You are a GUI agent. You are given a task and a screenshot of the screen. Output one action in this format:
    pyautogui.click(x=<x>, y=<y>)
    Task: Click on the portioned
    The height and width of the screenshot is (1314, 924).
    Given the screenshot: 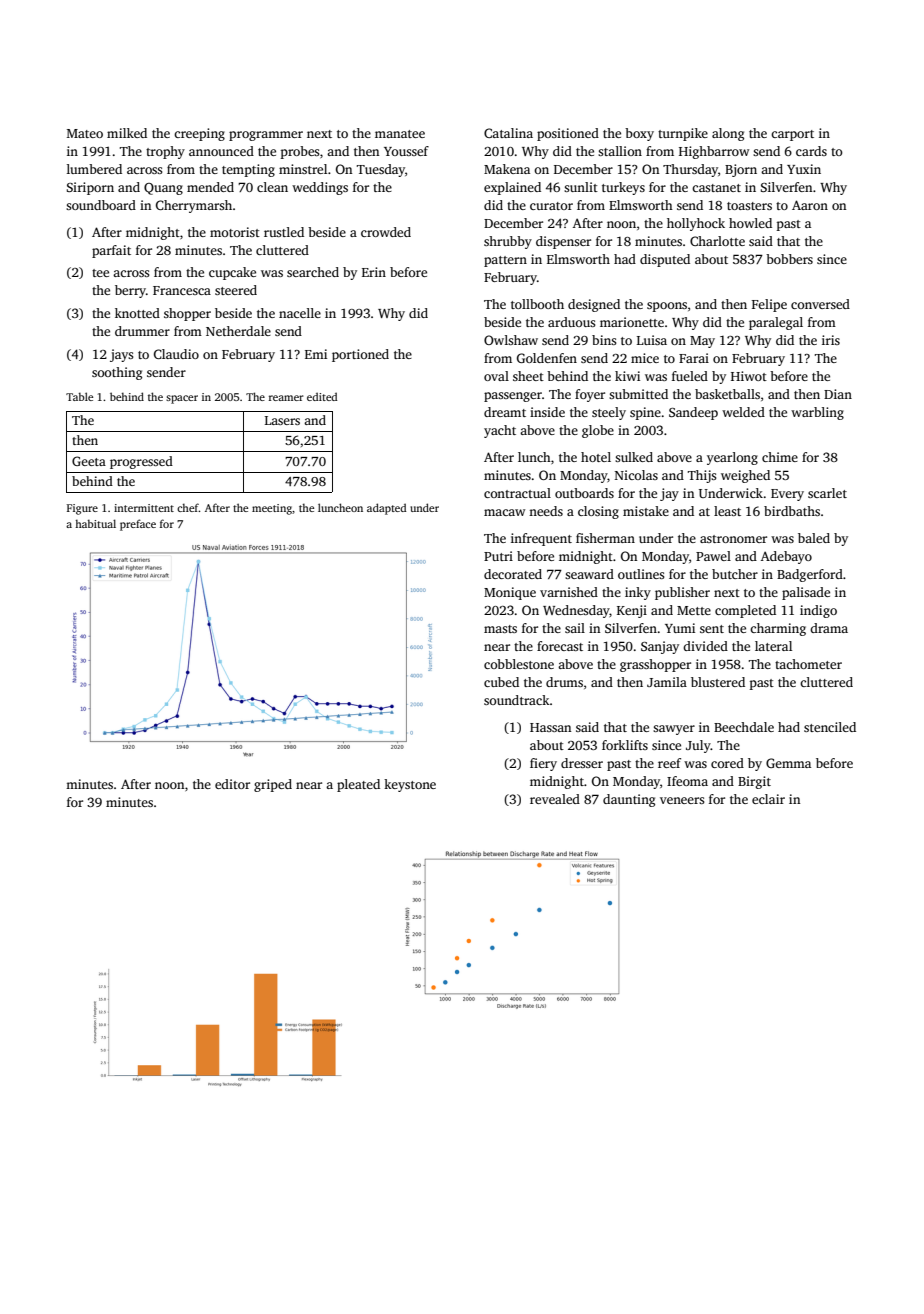 What is the action you would take?
    pyautogui.click(x=360, y=355)
